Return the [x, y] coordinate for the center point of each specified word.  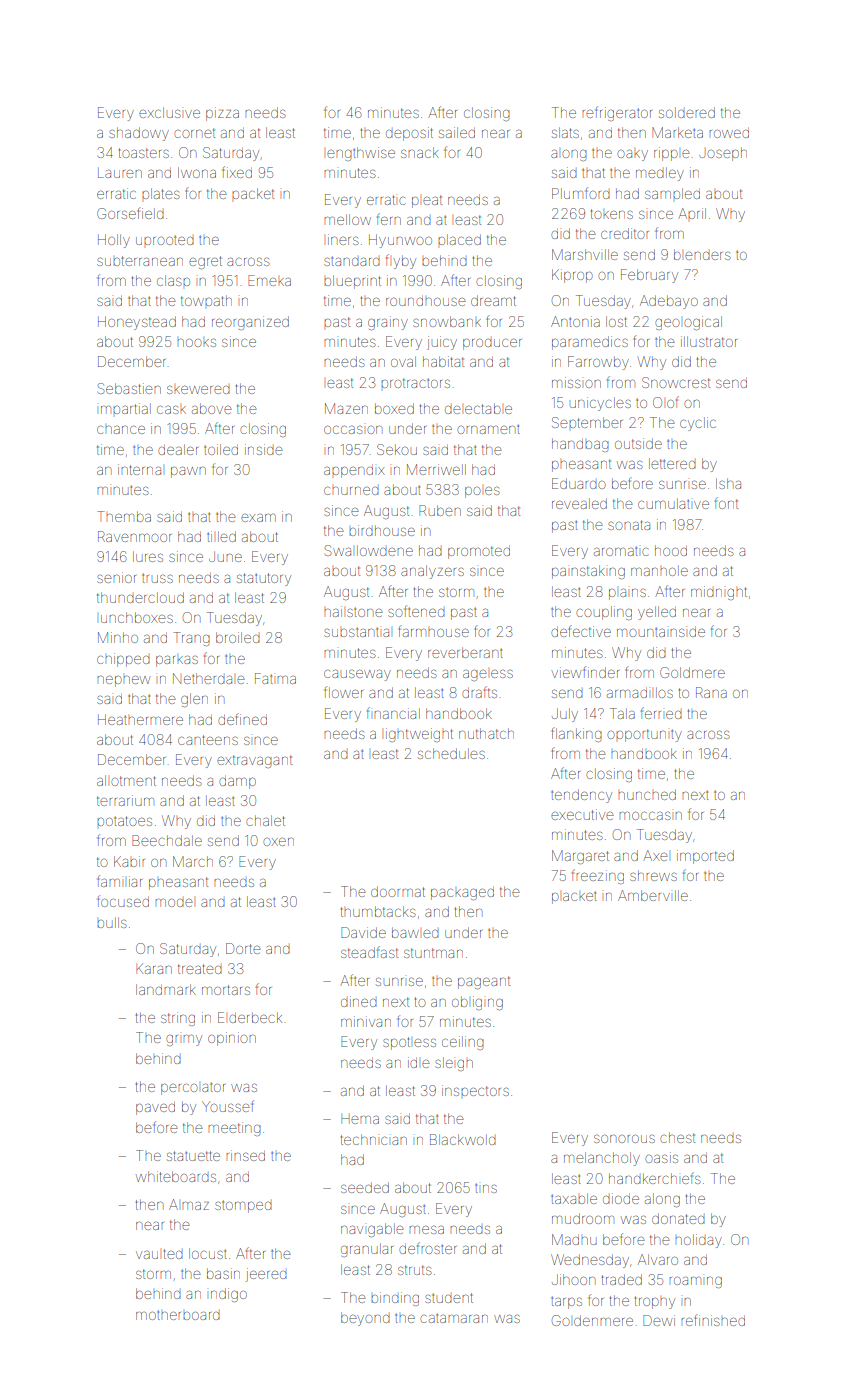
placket [574, 898]
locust [208, 1253]
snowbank [447, 321]
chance [121, 430]
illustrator [709, 341]
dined [359, 1001]
